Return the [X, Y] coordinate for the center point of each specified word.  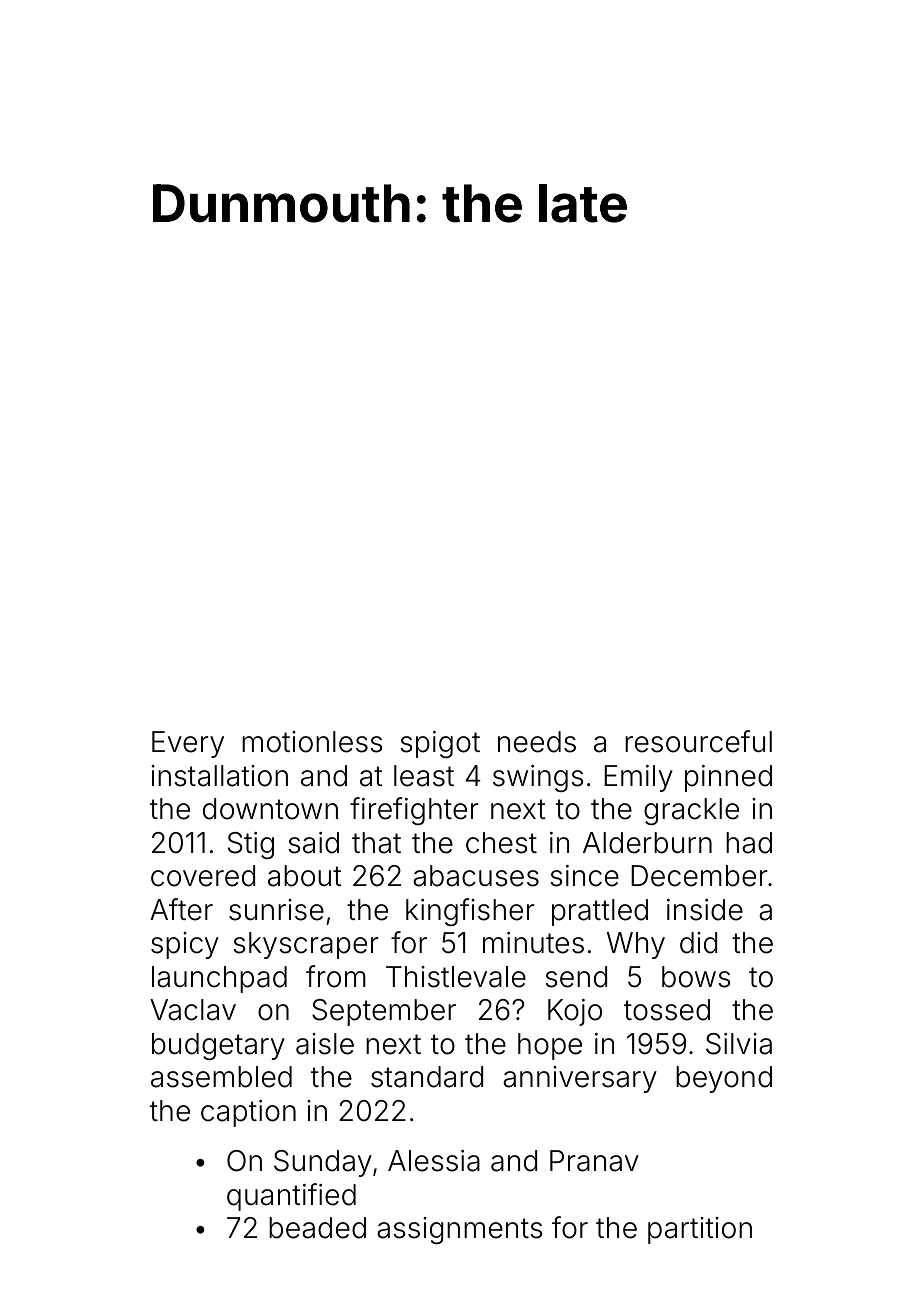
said [313, 843]
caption [248, 1113]
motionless [312, 742]
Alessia [434, 1161]
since [584, 876]
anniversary [580, 1079]
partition [700, 1230]
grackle [691, 811]
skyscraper [306, 945]
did [699, 943]
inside [705, 910]
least [424, 776]
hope [550, 1046]
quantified [291, 1197]
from [336, 976]
